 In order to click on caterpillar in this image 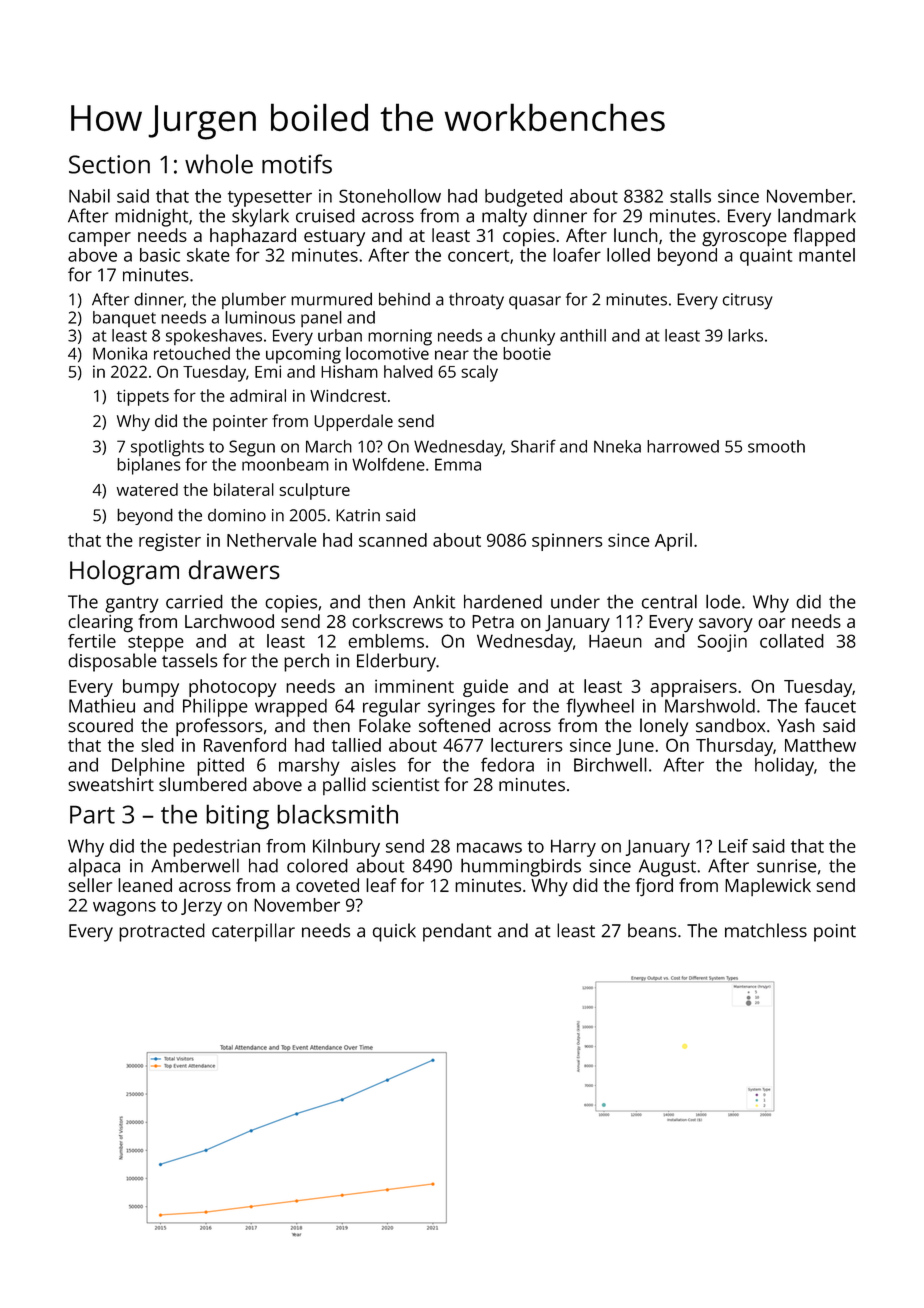, I will do `click(253, 932)`.
